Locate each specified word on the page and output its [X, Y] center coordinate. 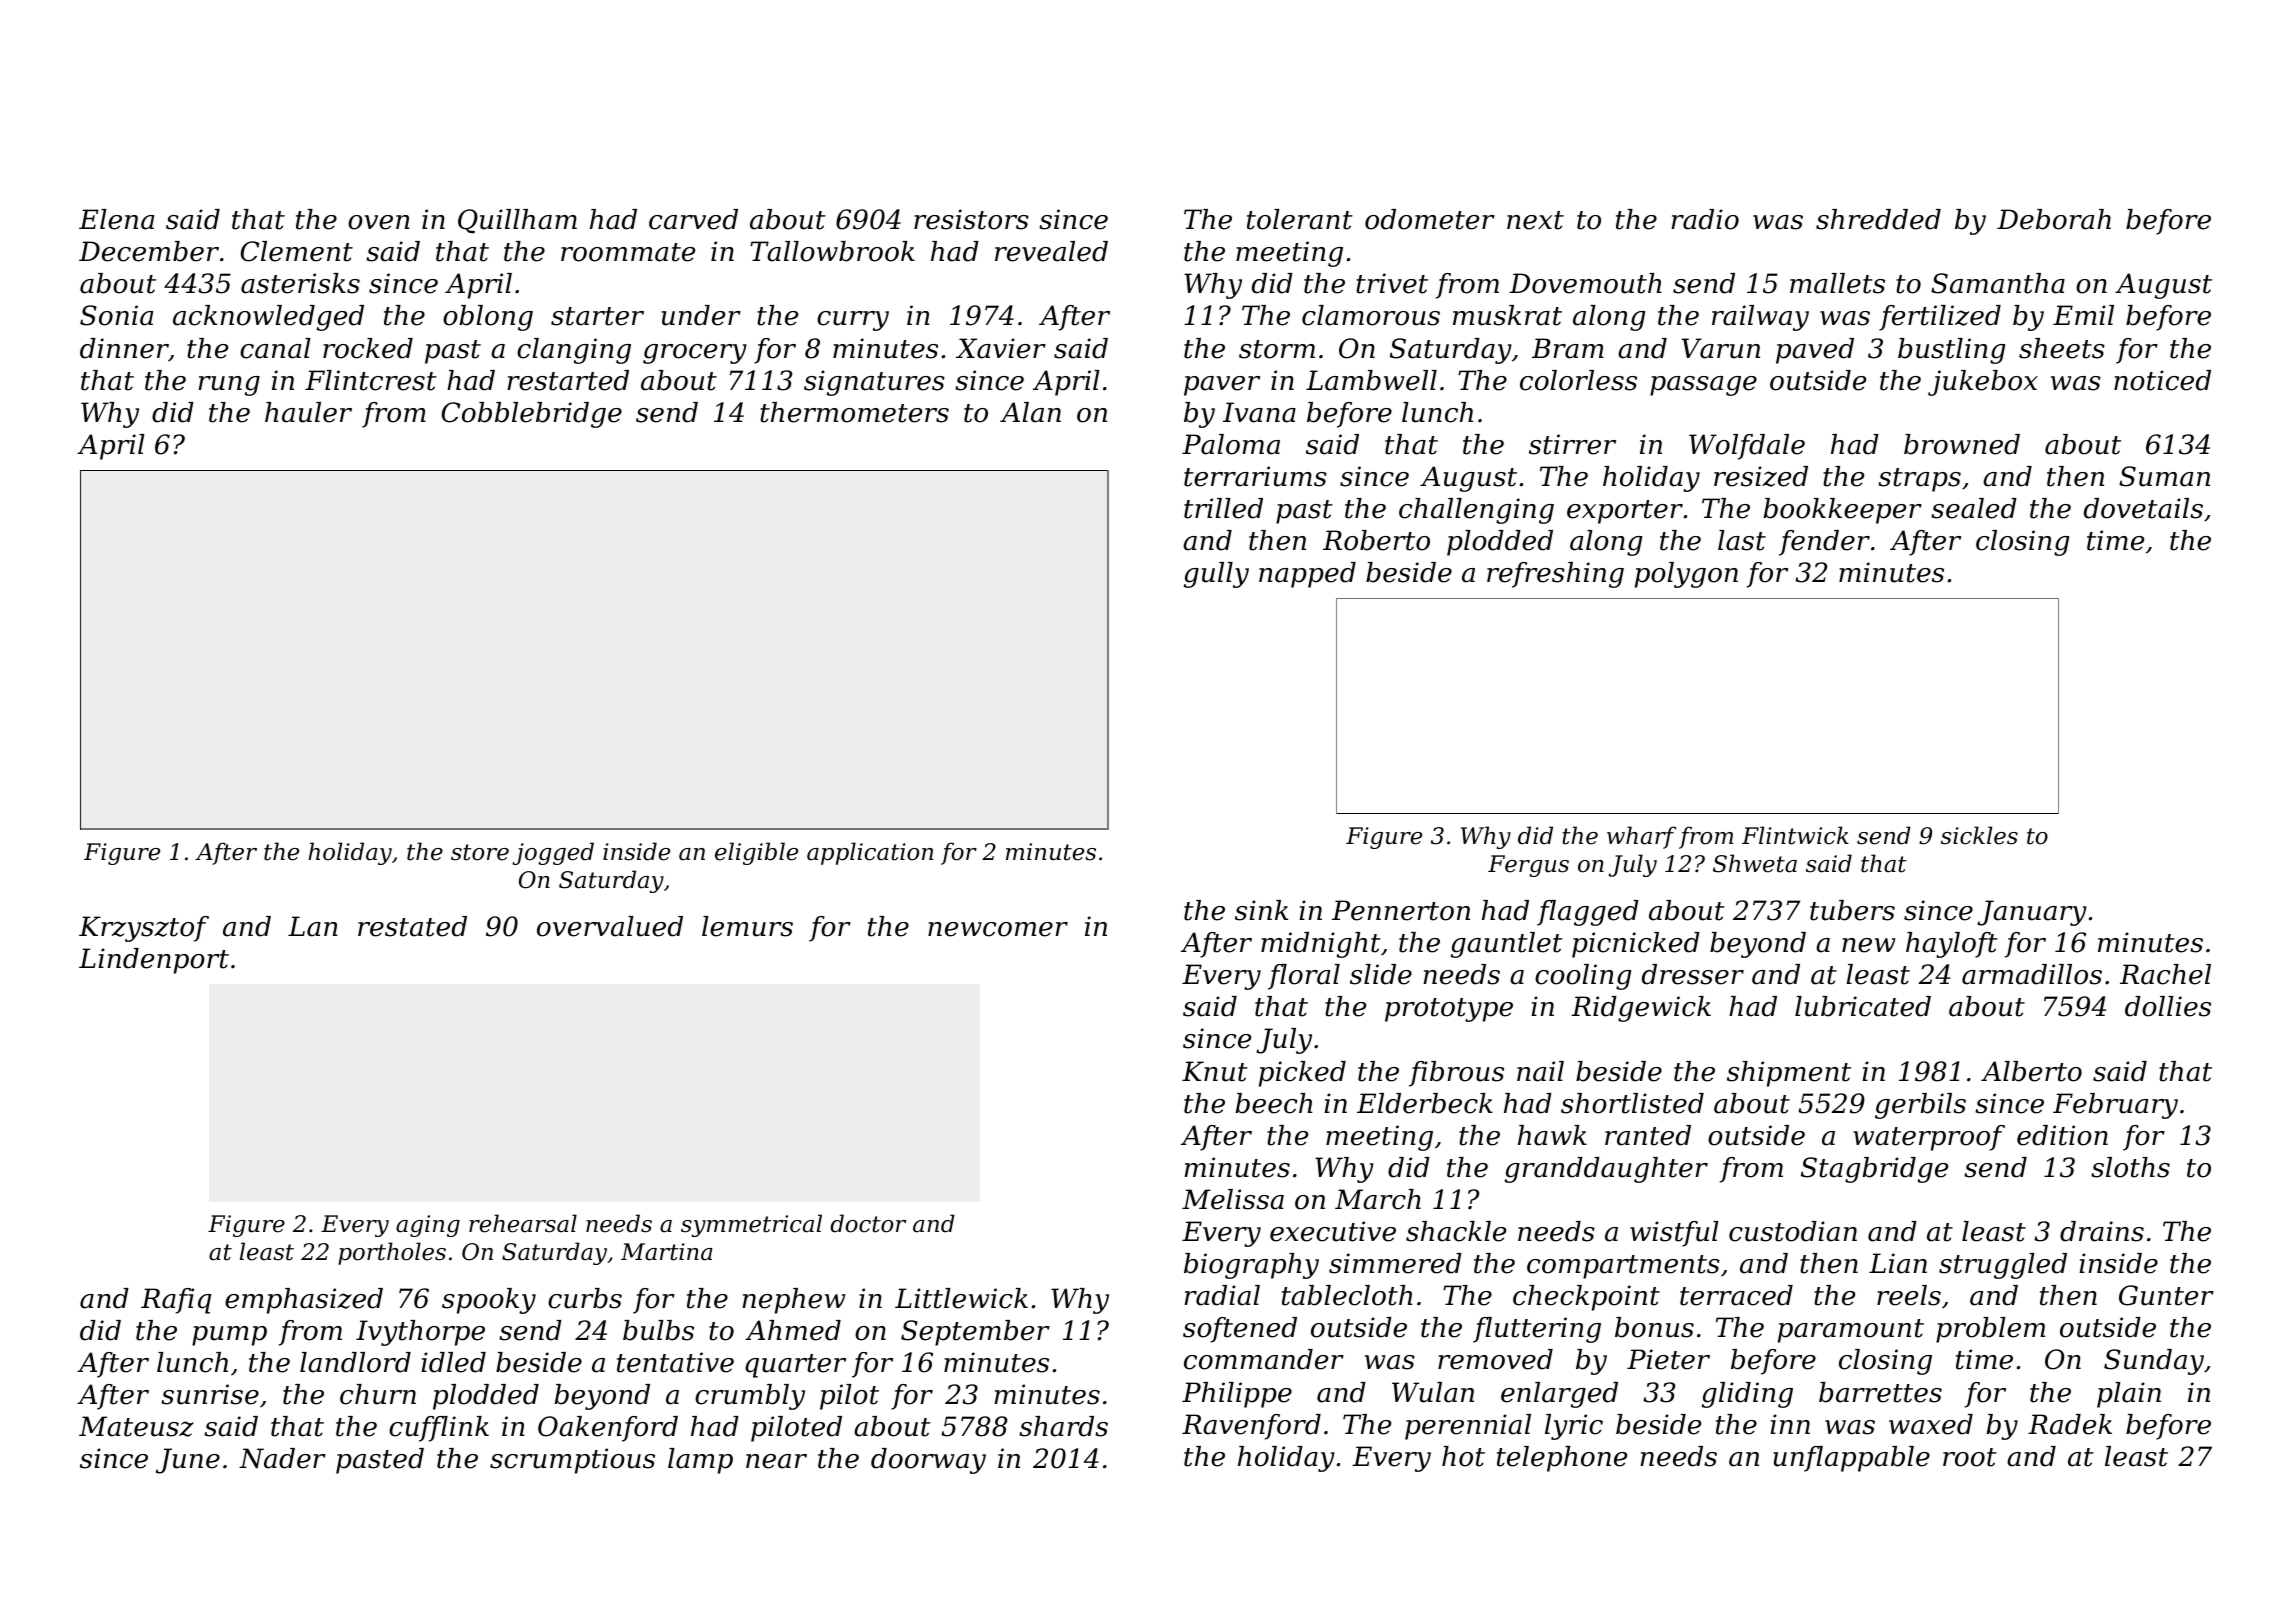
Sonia [116, 315]
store [480, 852]
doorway [928, 1461]
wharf [1641, 837]
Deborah [2054, 219]
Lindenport [154, 961]
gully [1216, 575]
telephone [1562, 1459]
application [870, 853]
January [2032, 913]
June [188, 1461]
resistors [971, 219]
